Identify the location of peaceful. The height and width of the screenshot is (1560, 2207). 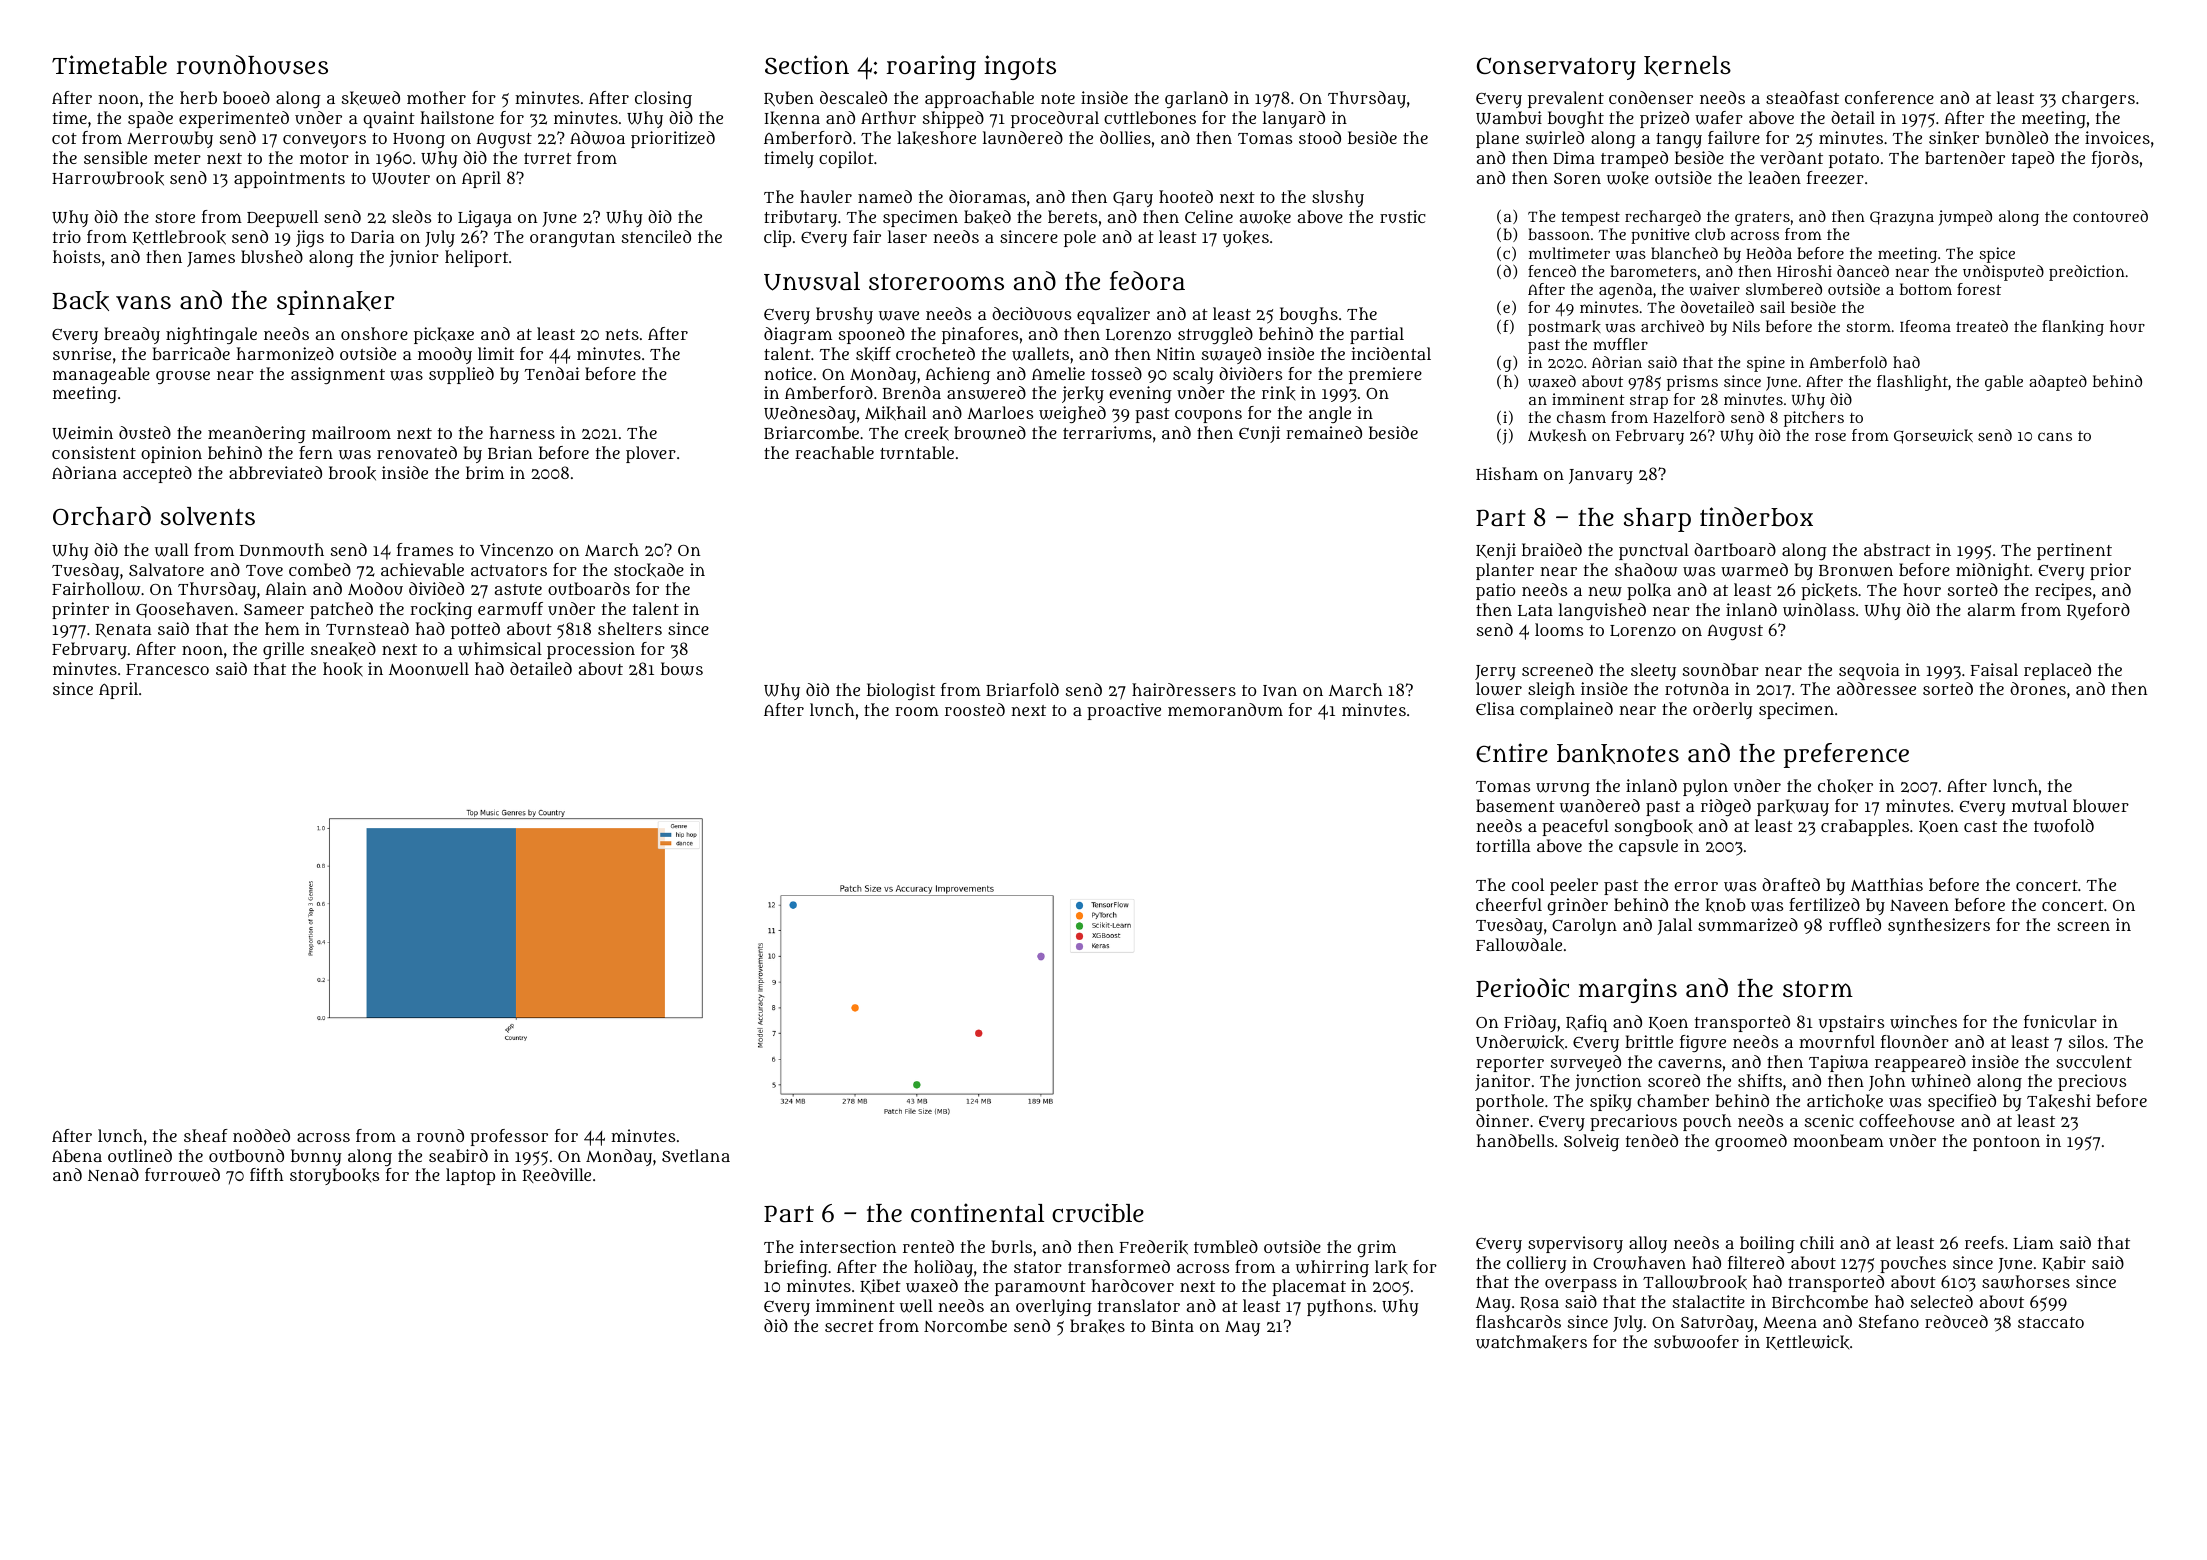
(1575, 827).
